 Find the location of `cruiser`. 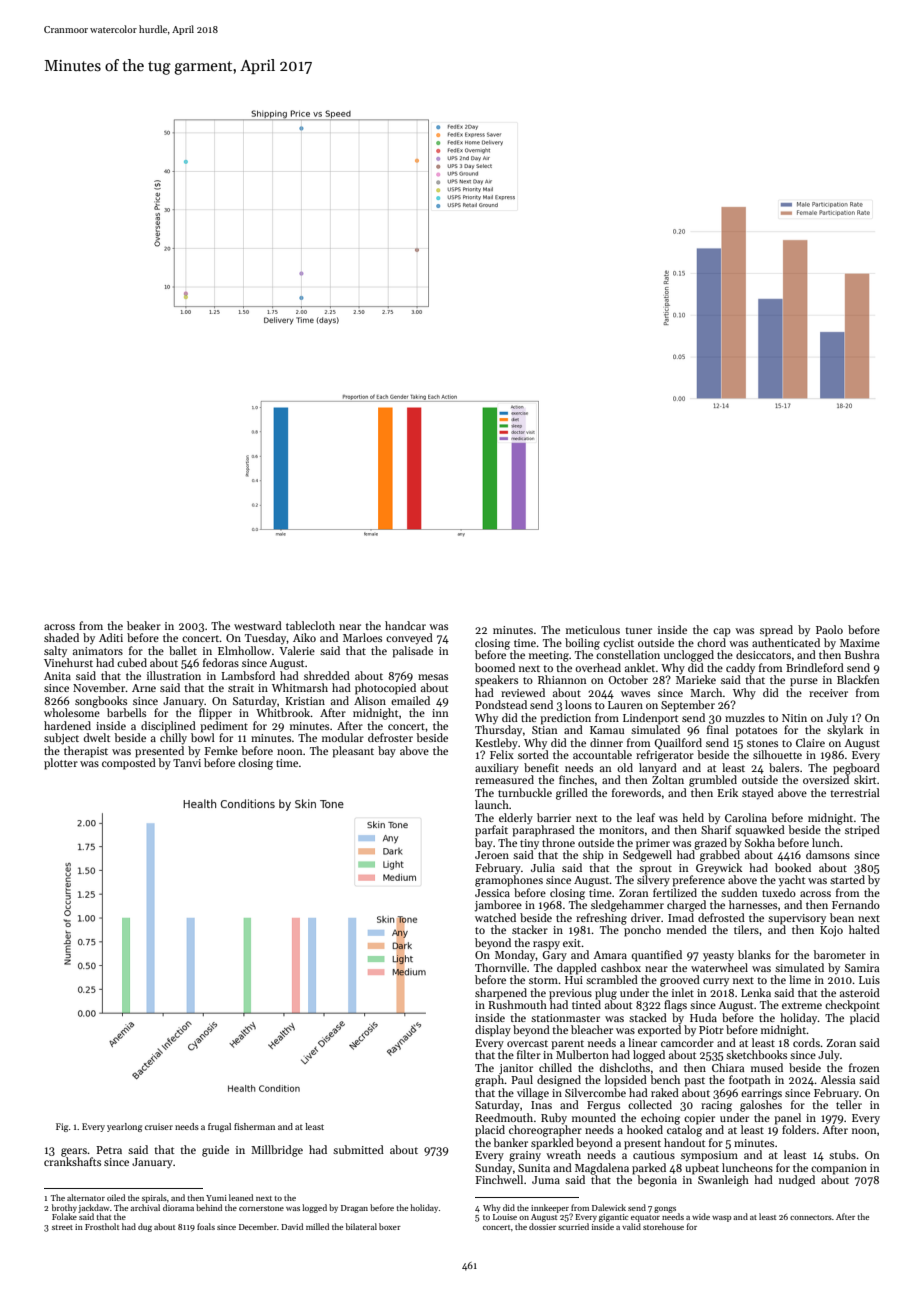

cruiser is located at coordinates (159, 1126).
